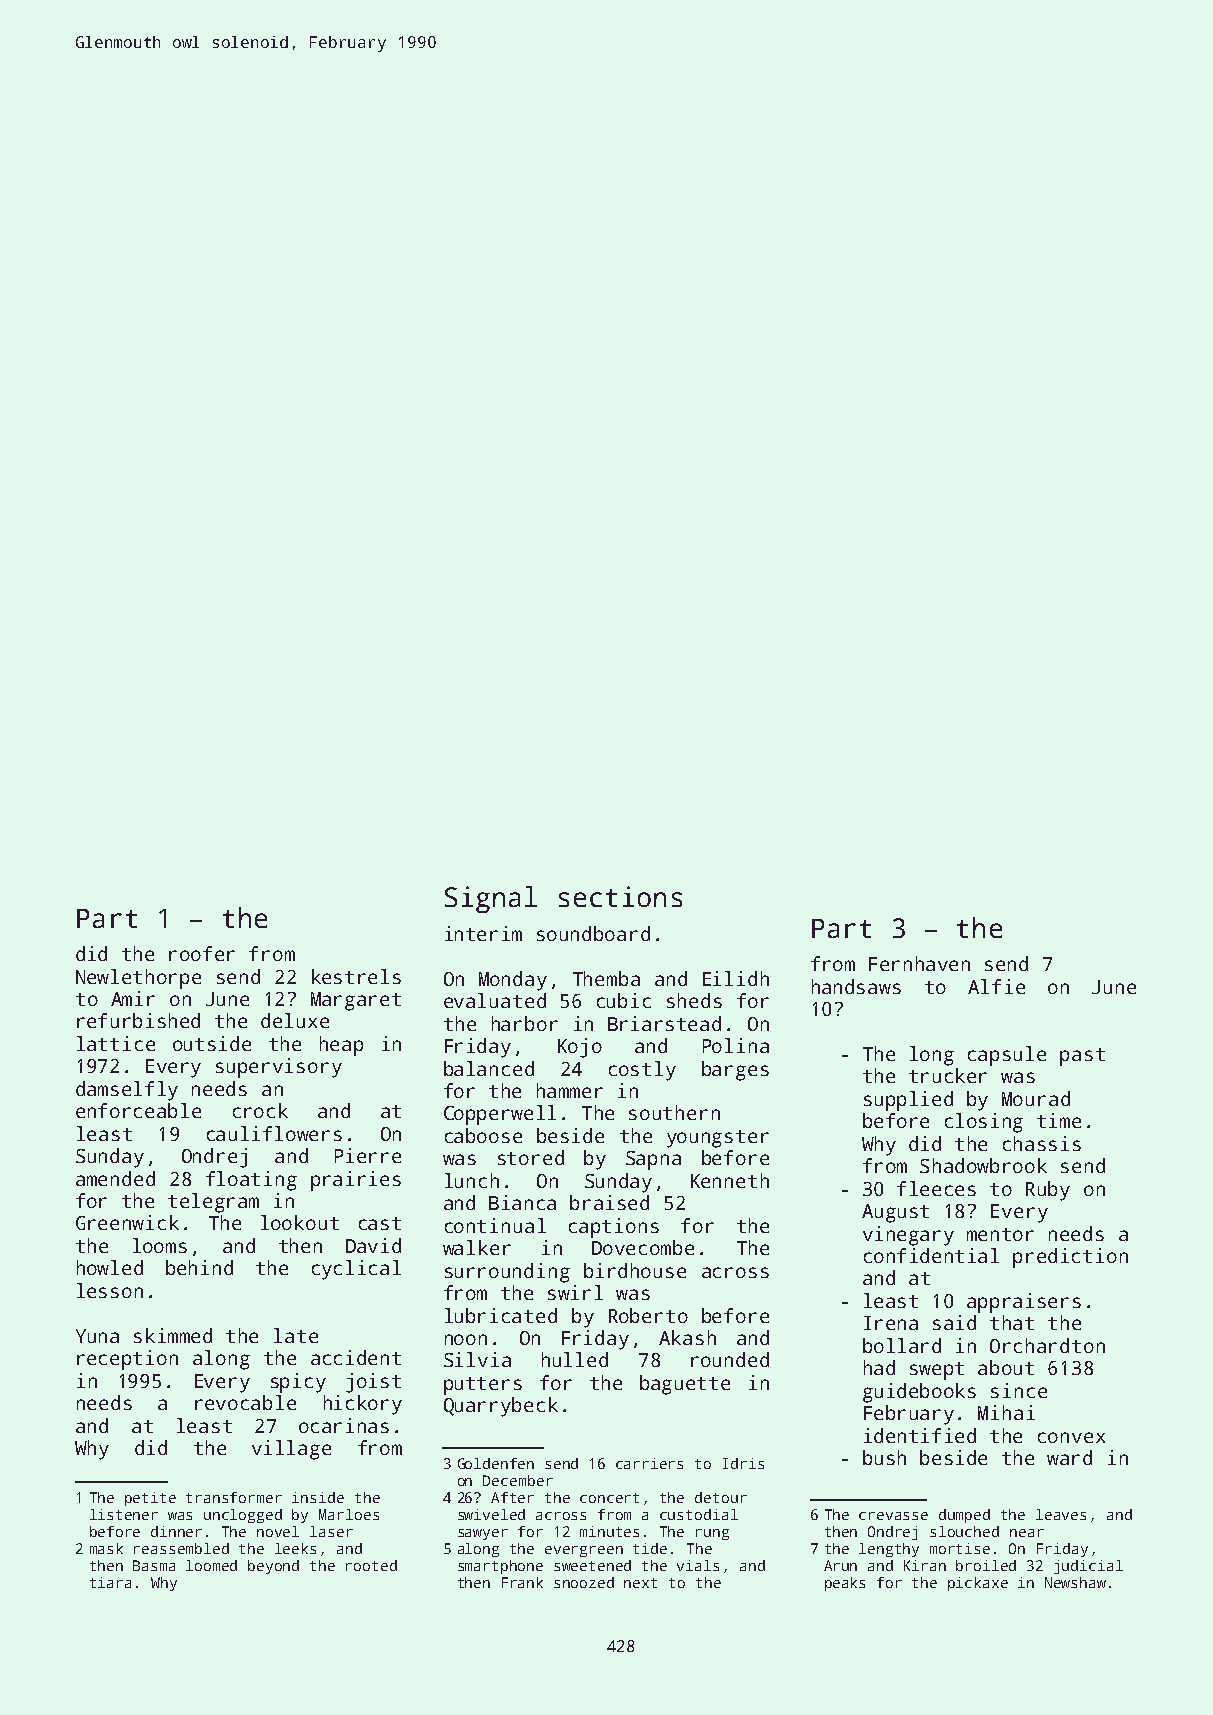 The width and height of the screenshot is (1213, 1715). I want to click on carriers, so click(649, 1463).
